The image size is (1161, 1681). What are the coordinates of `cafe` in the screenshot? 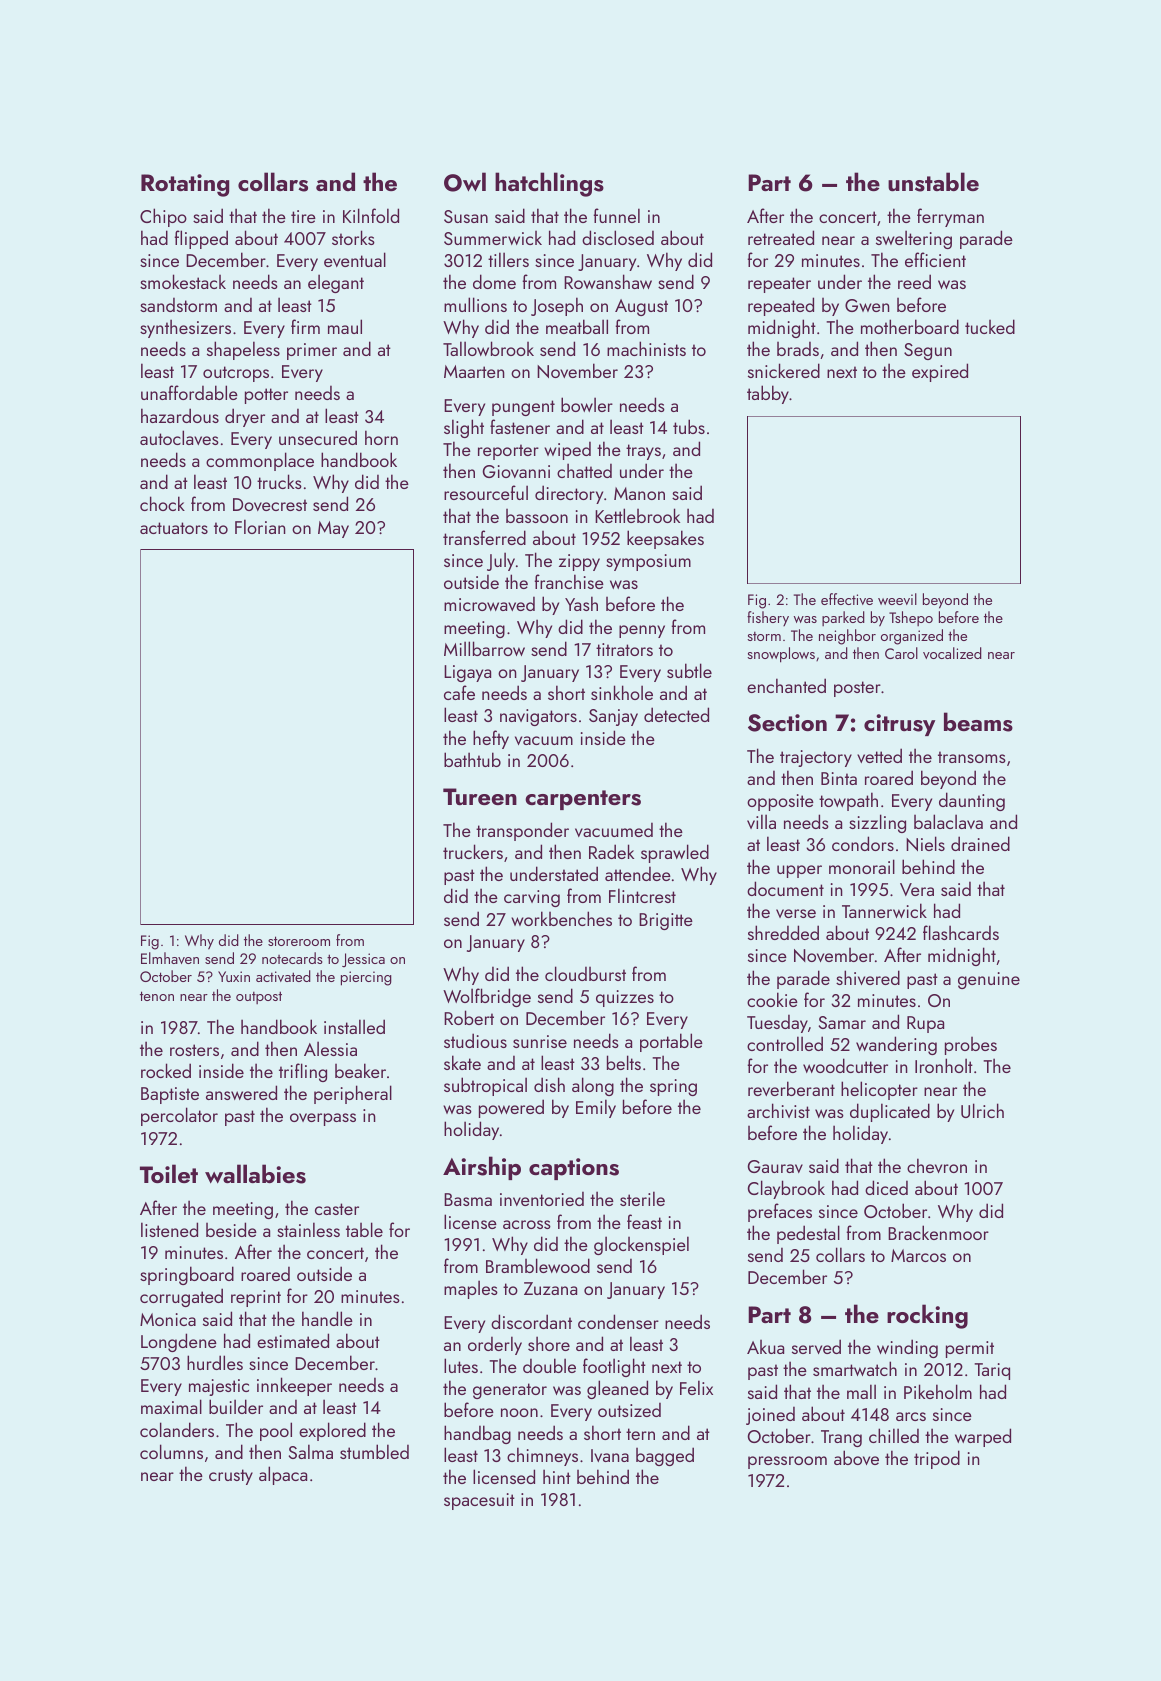 It's located at (459, 692).
